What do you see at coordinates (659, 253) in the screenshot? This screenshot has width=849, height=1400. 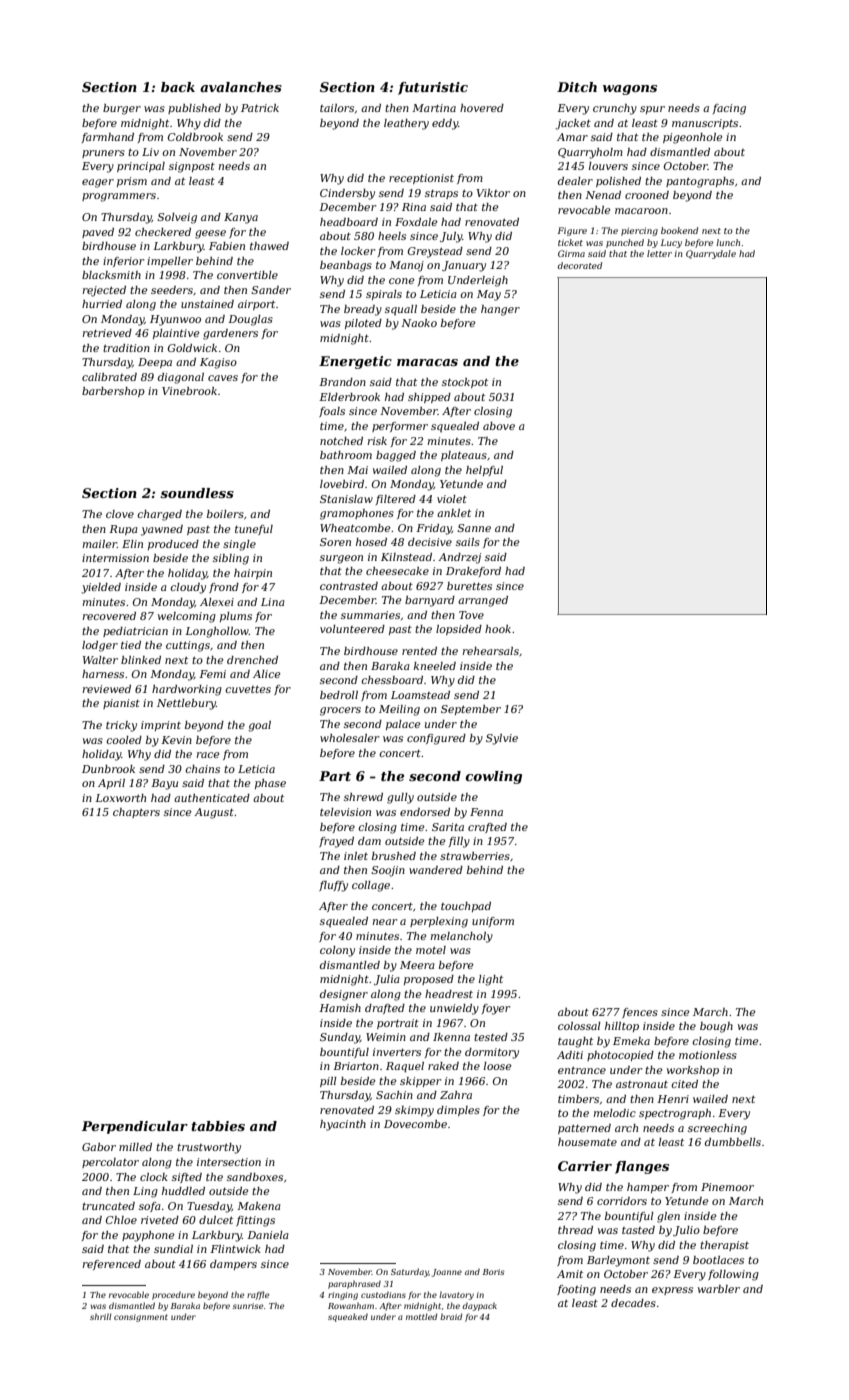 I see `letter` at bounding box center [659, 253].
